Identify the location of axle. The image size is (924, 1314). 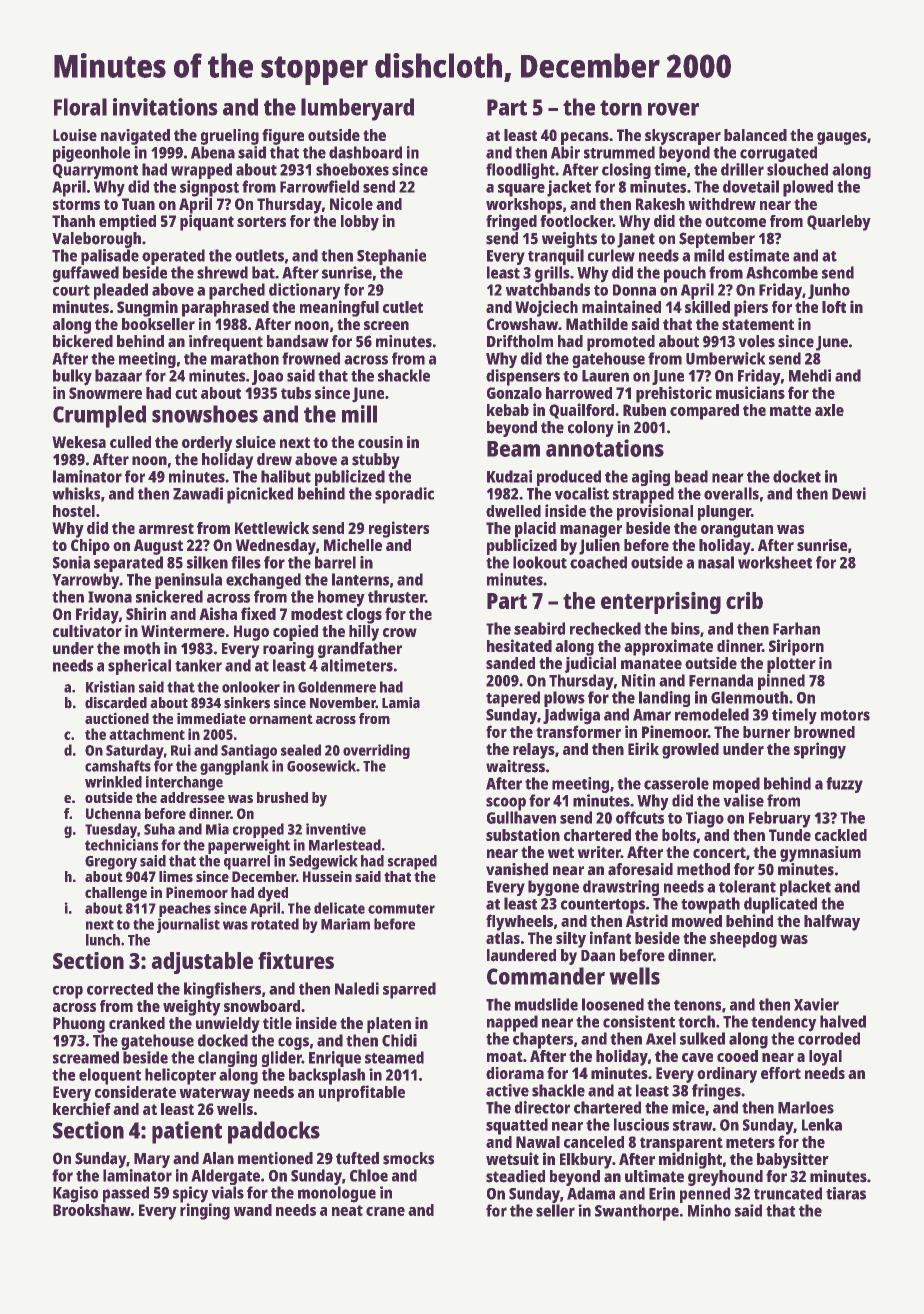
(829, 410).
